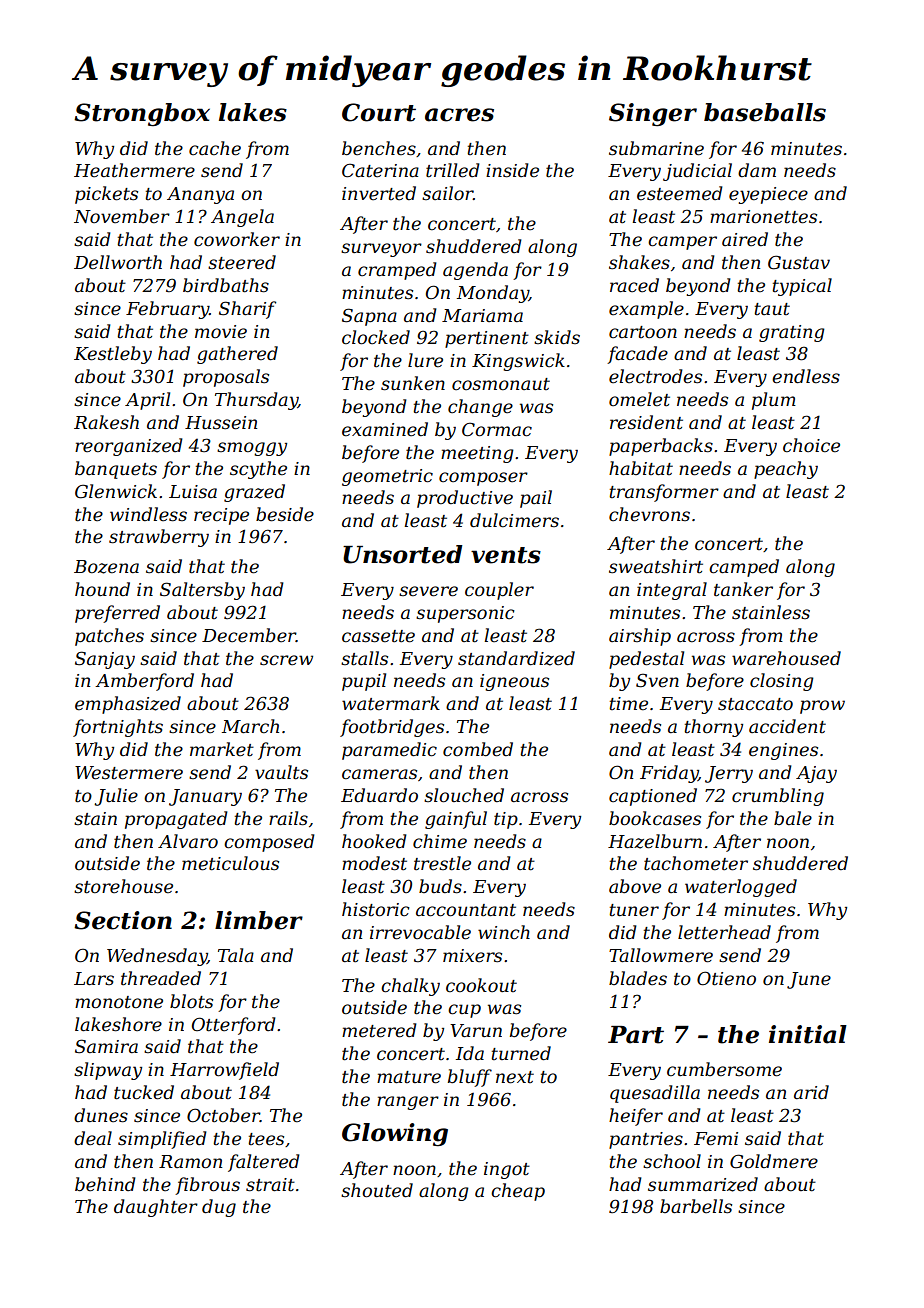 This screenshot has width=924, height=1308. I want to click on Singer, so click(653, 114).
